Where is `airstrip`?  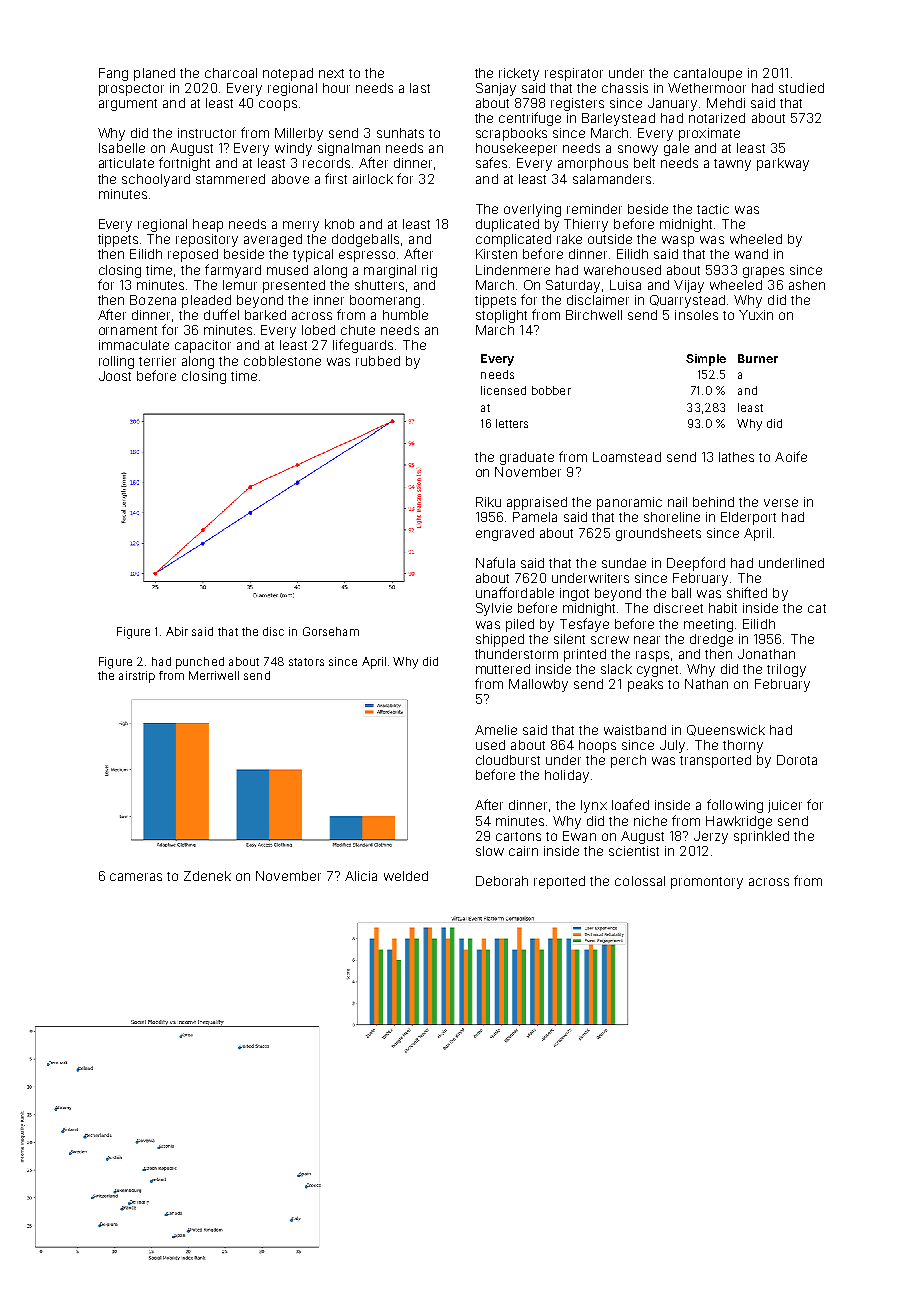 airstrip is located at coordinates (137, 677).
